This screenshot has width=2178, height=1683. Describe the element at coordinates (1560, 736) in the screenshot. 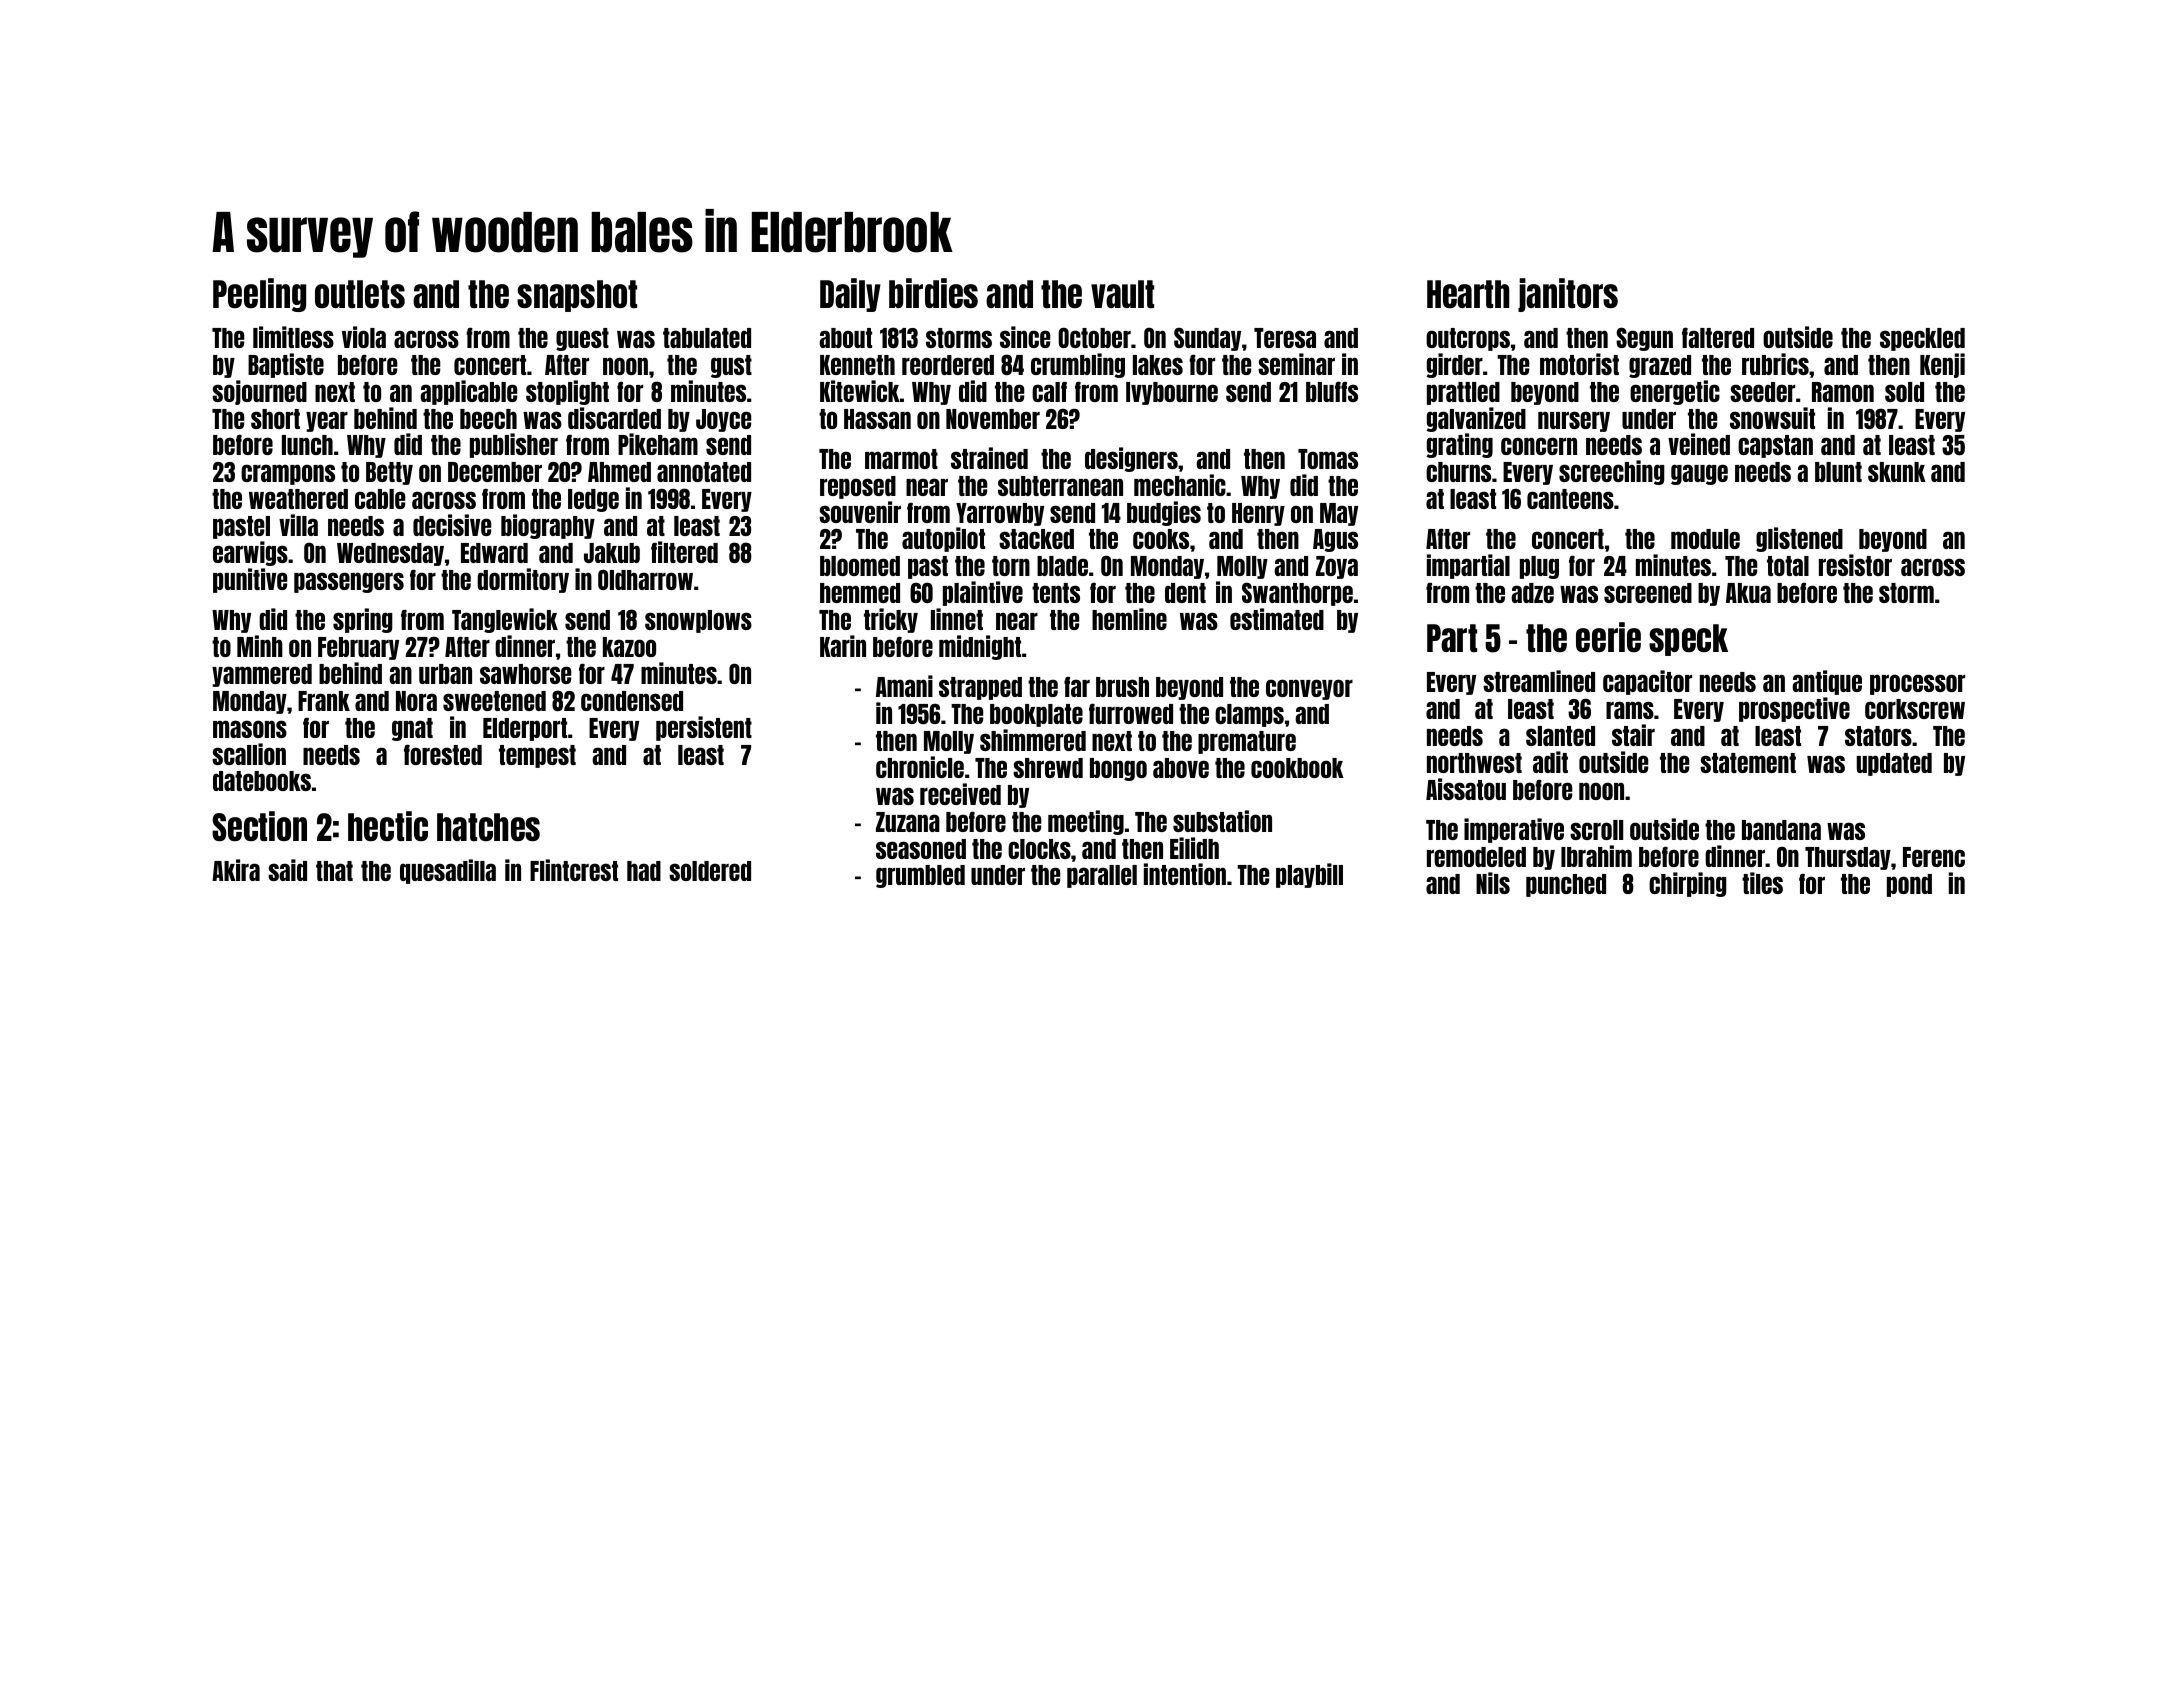

I see `slanted` at that location.
